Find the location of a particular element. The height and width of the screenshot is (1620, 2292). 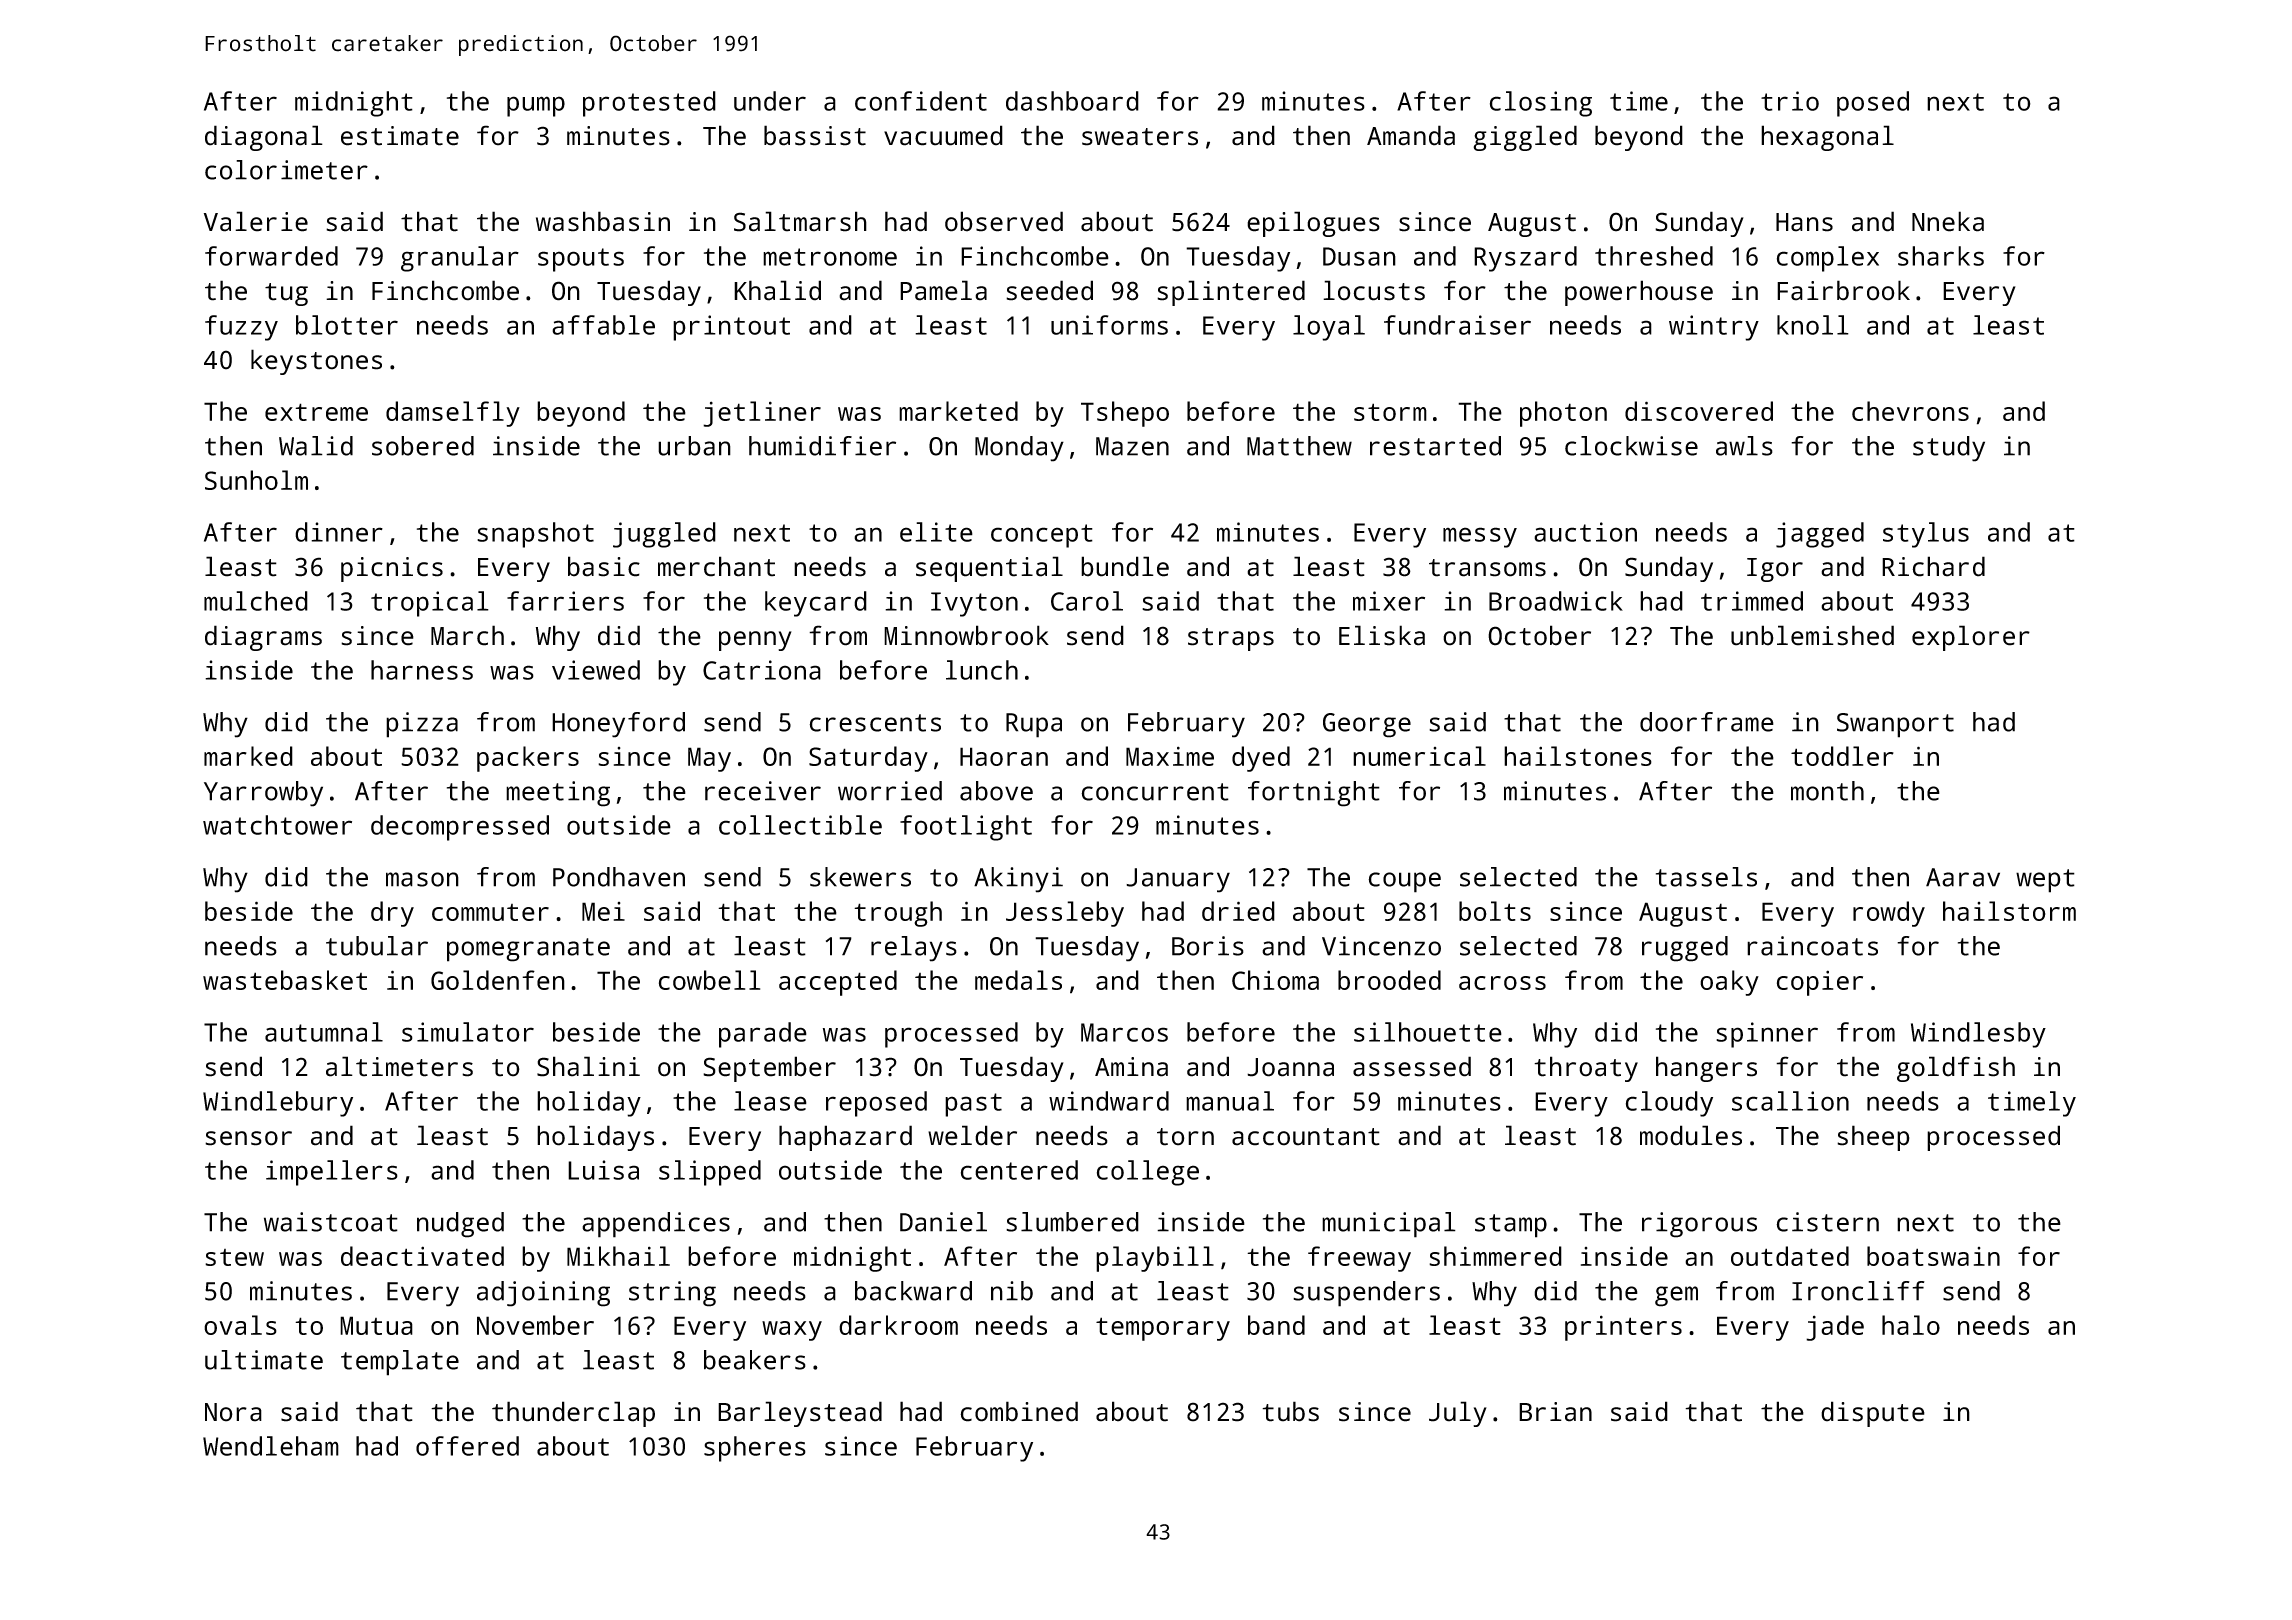

combined is located at coordinates (1019, 1411).
